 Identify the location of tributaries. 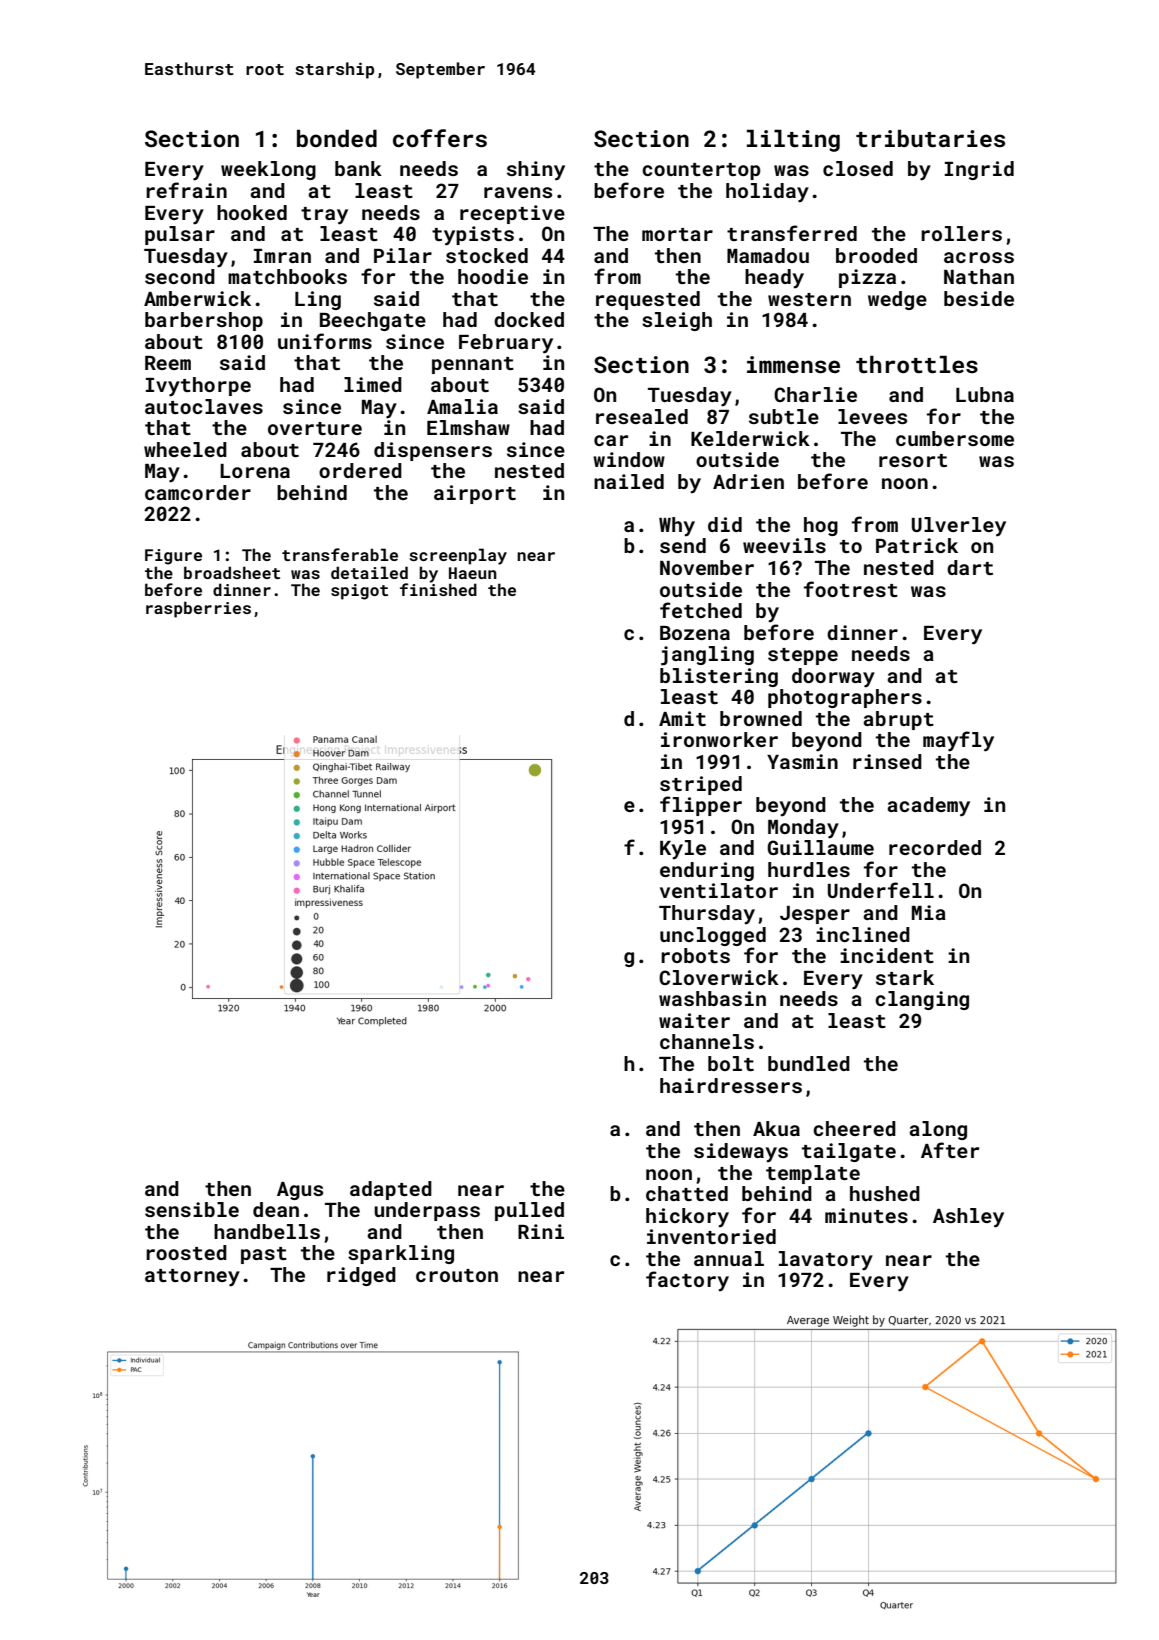
(930, 138).
